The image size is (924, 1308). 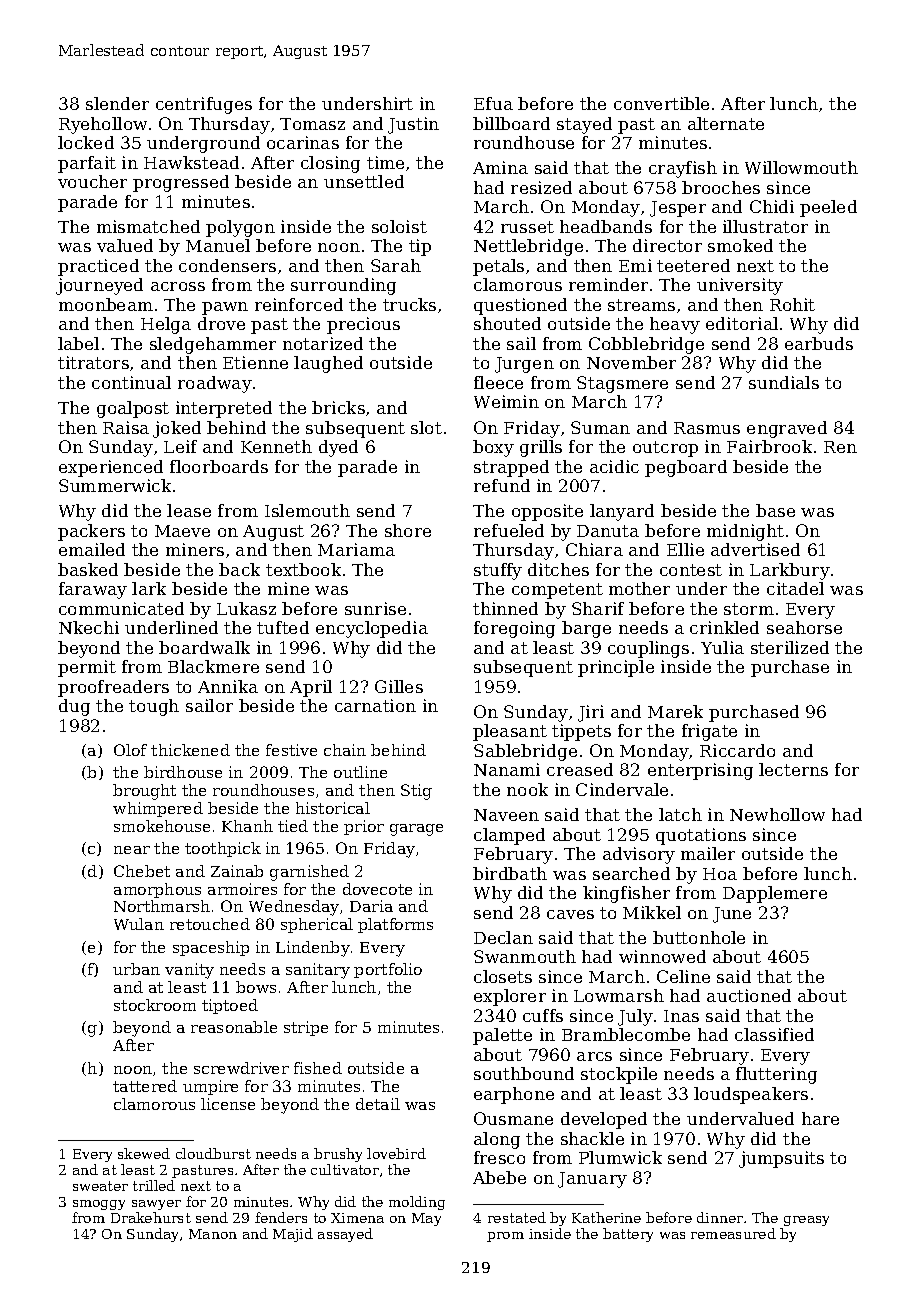 What do you see at coordinates (606, 1217) in the screenshot?
I see `Katherine` at bounding box center [606, 1217].
